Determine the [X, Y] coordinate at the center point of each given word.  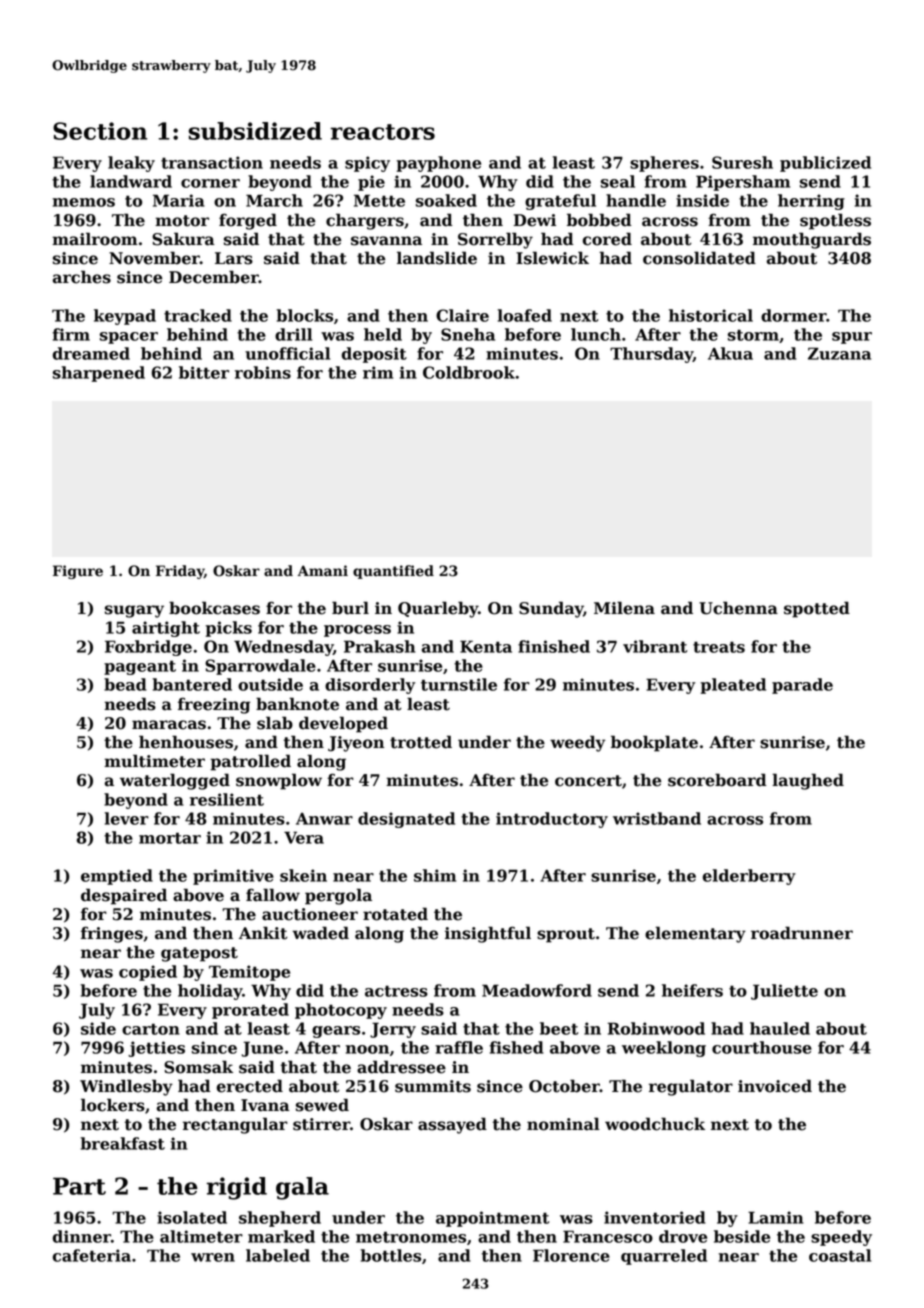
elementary [695, 934]
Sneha [468, 334]
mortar [170, 838]
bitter [204, 372]
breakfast [123, 1143]
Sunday [551, 609]
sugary [134, 611]
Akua [730, 353]
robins [263, 372]
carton [151, 1029]
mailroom [95, 239]
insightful [488, 934]
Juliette [784, 992]
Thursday [651, 355]
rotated [395, 914]
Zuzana [839, 353]
